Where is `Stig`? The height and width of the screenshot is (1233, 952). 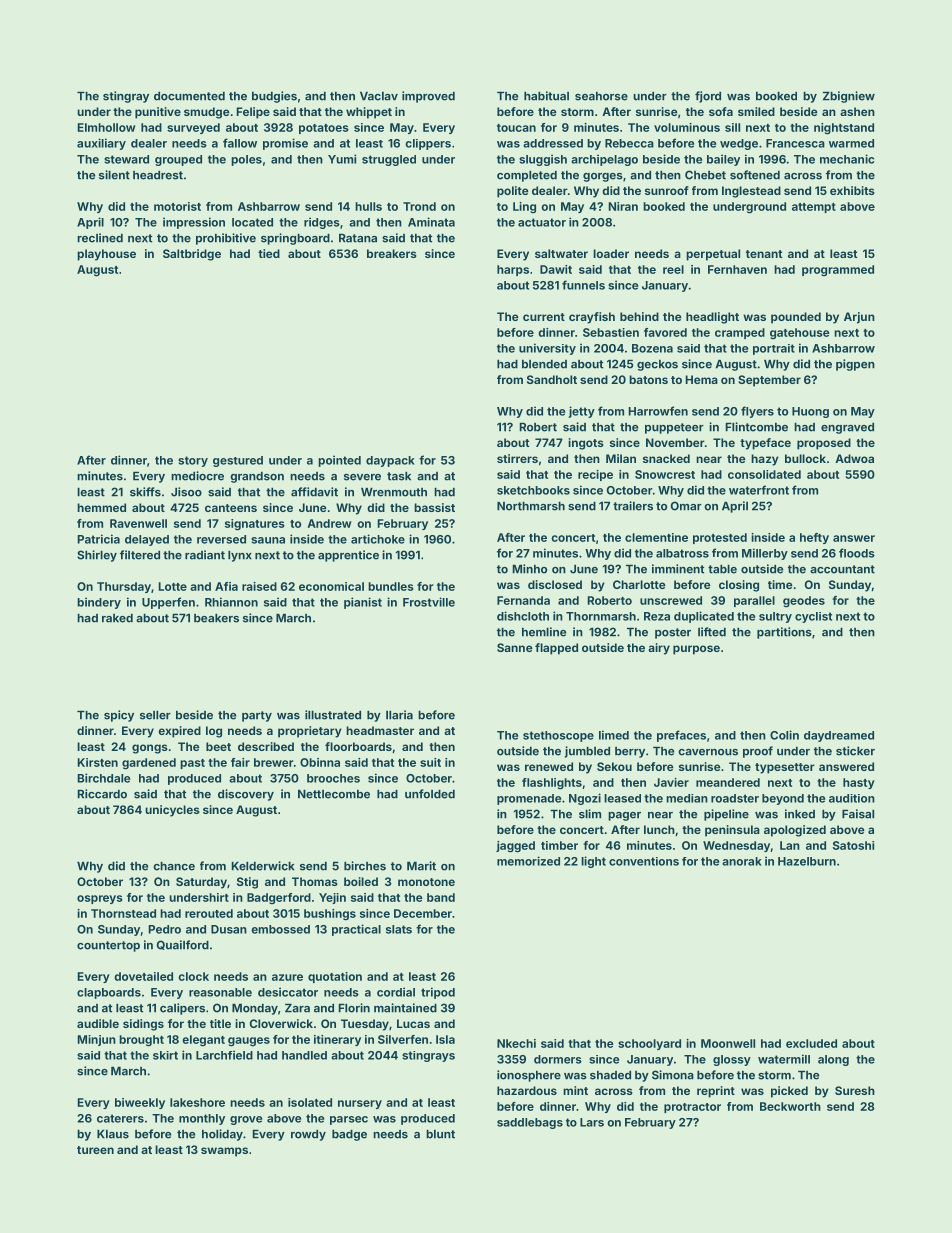
Stig is located at coordinates (247, 883).
